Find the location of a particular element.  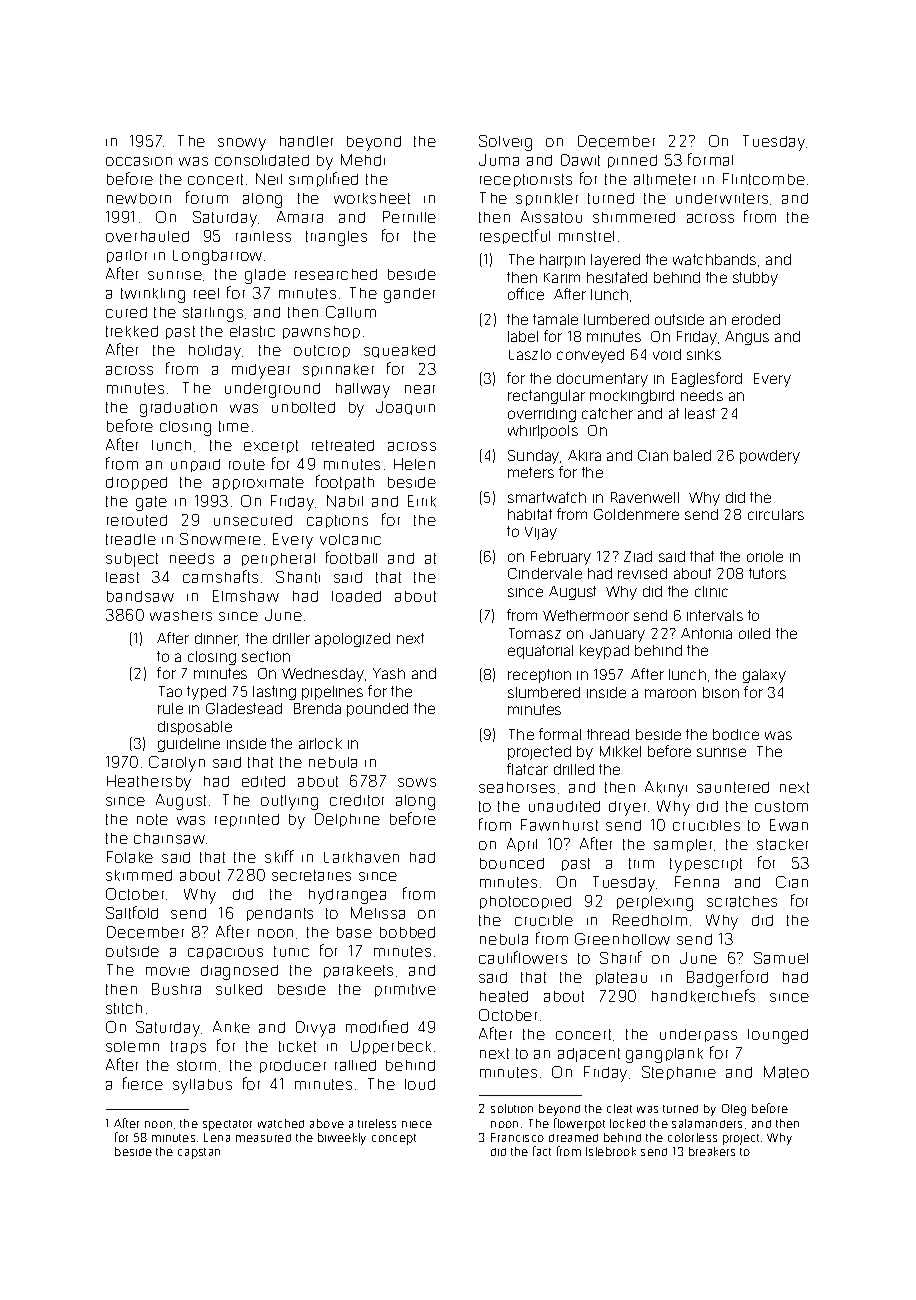

Snowmere is located at coordinates (220, 539).
